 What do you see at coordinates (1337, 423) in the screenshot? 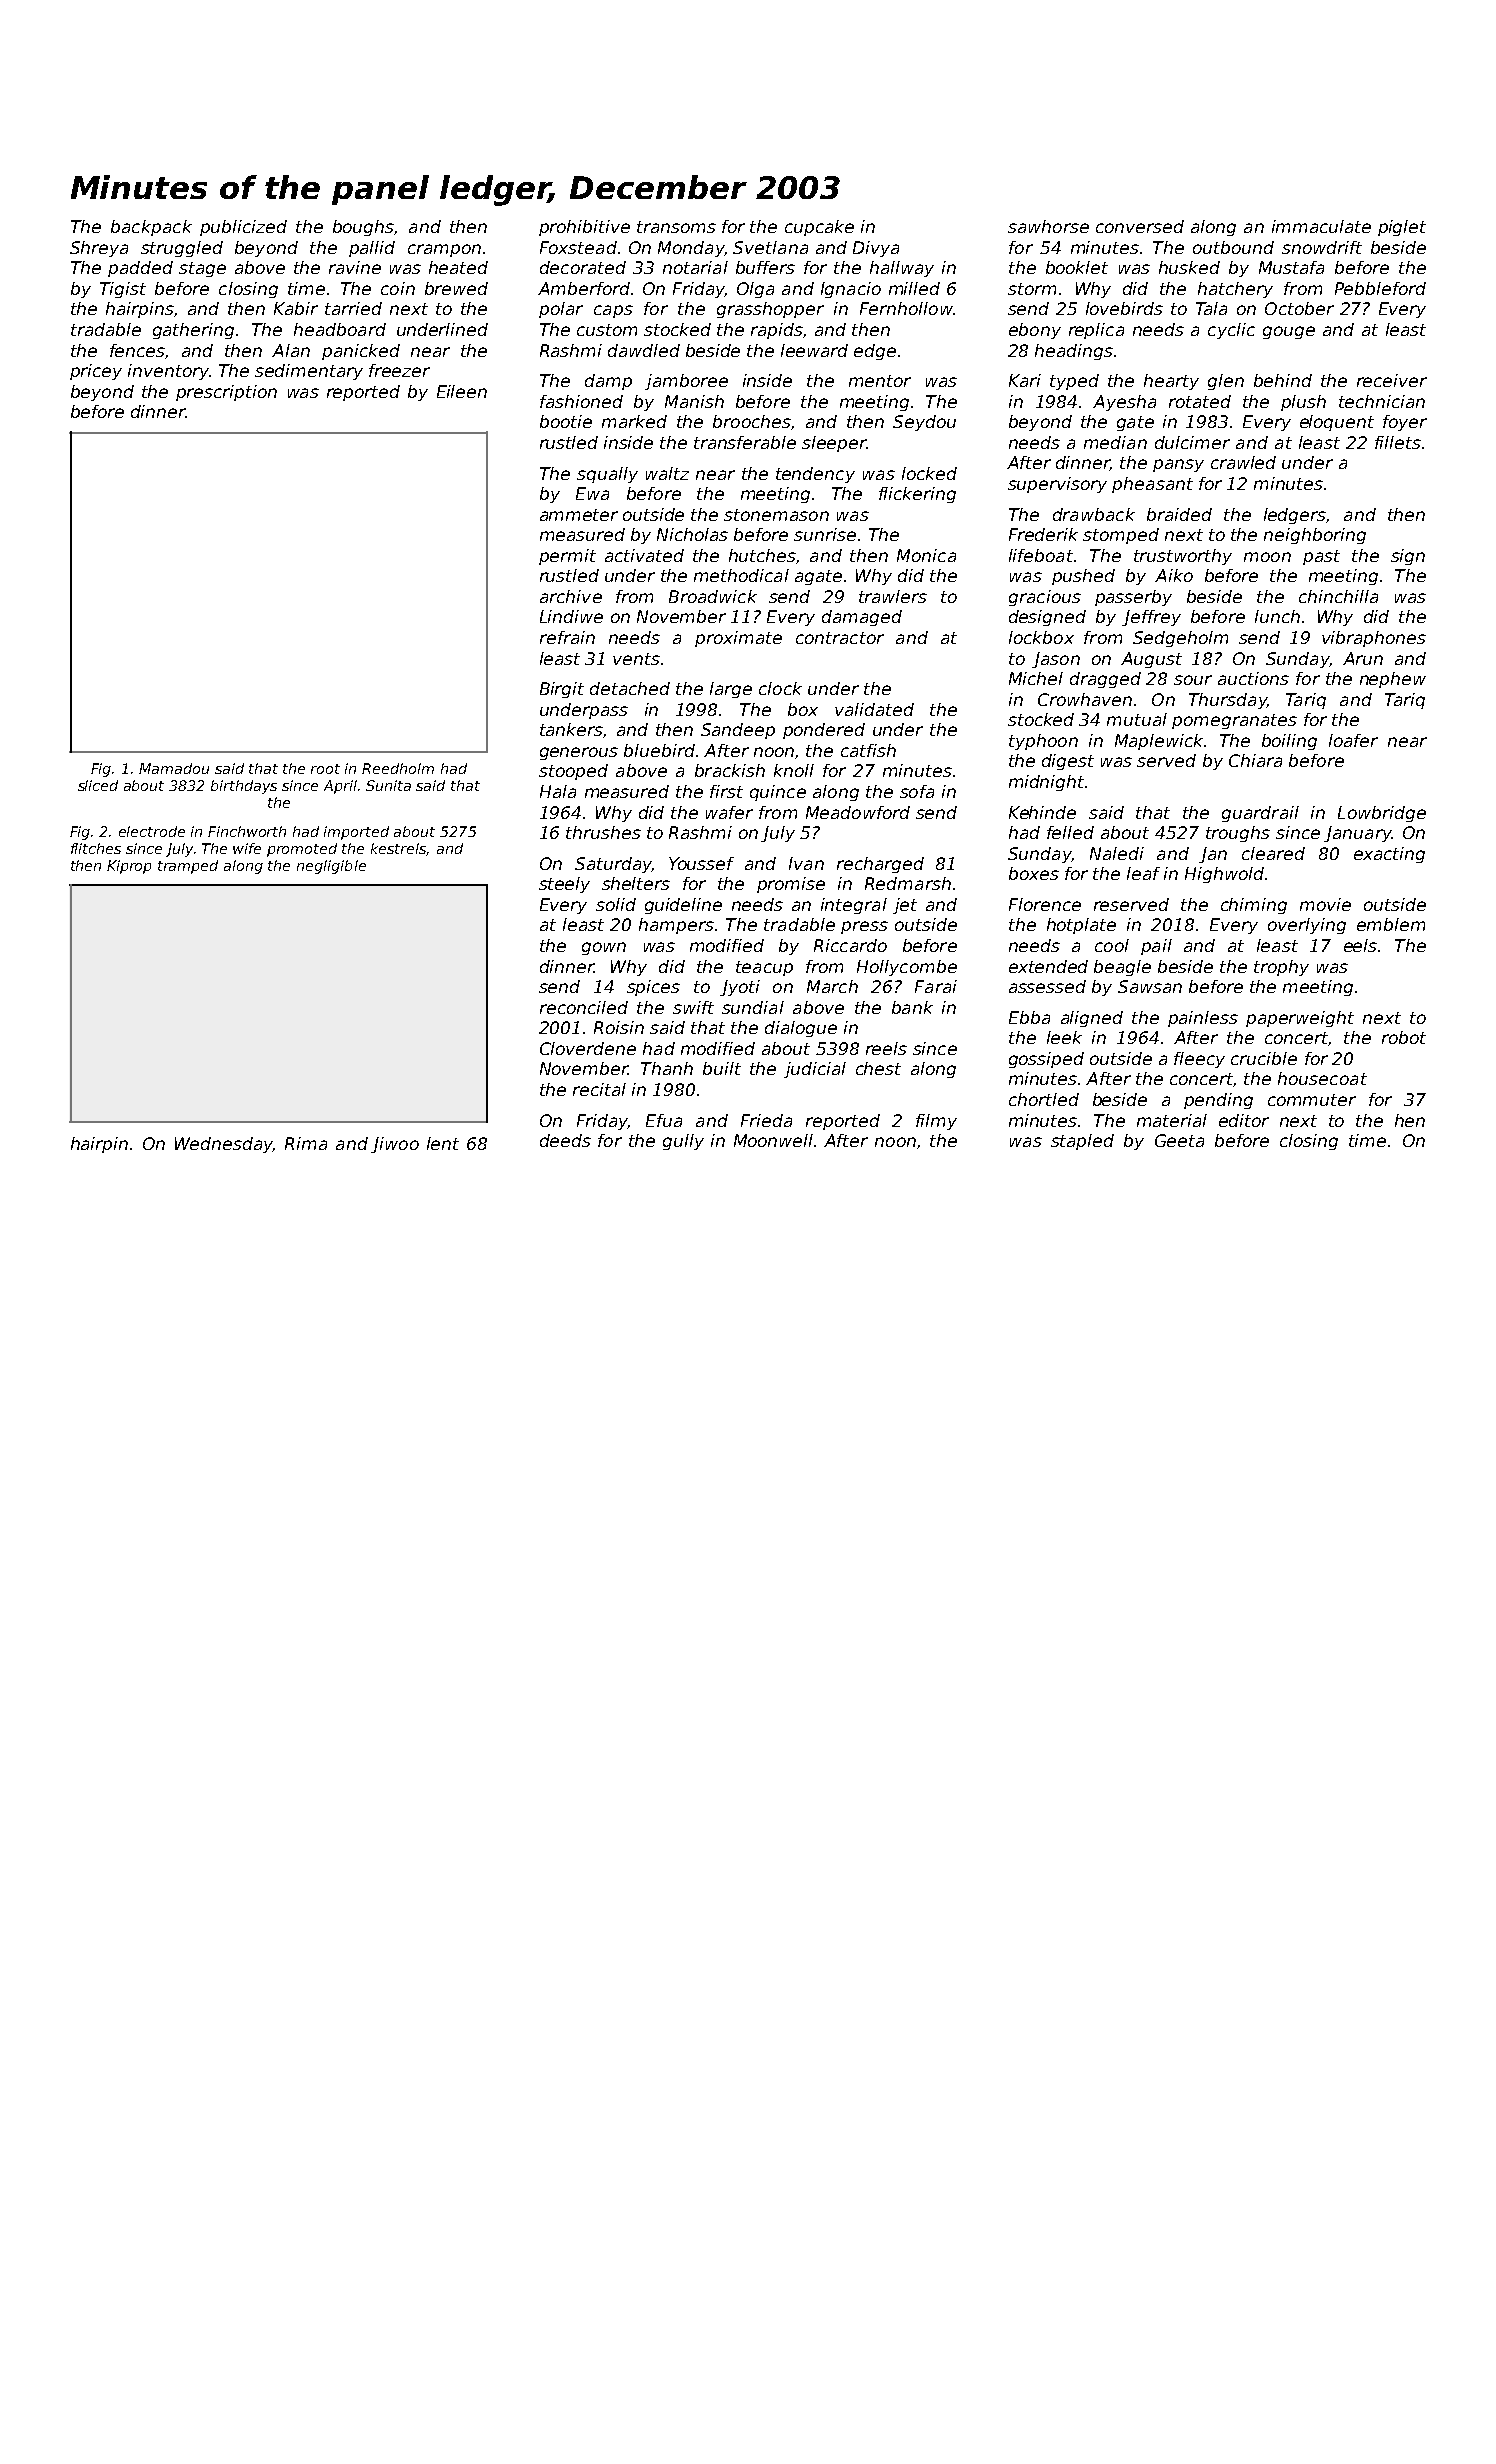
I see `eloquent` at bounding box center [1337, 423].
